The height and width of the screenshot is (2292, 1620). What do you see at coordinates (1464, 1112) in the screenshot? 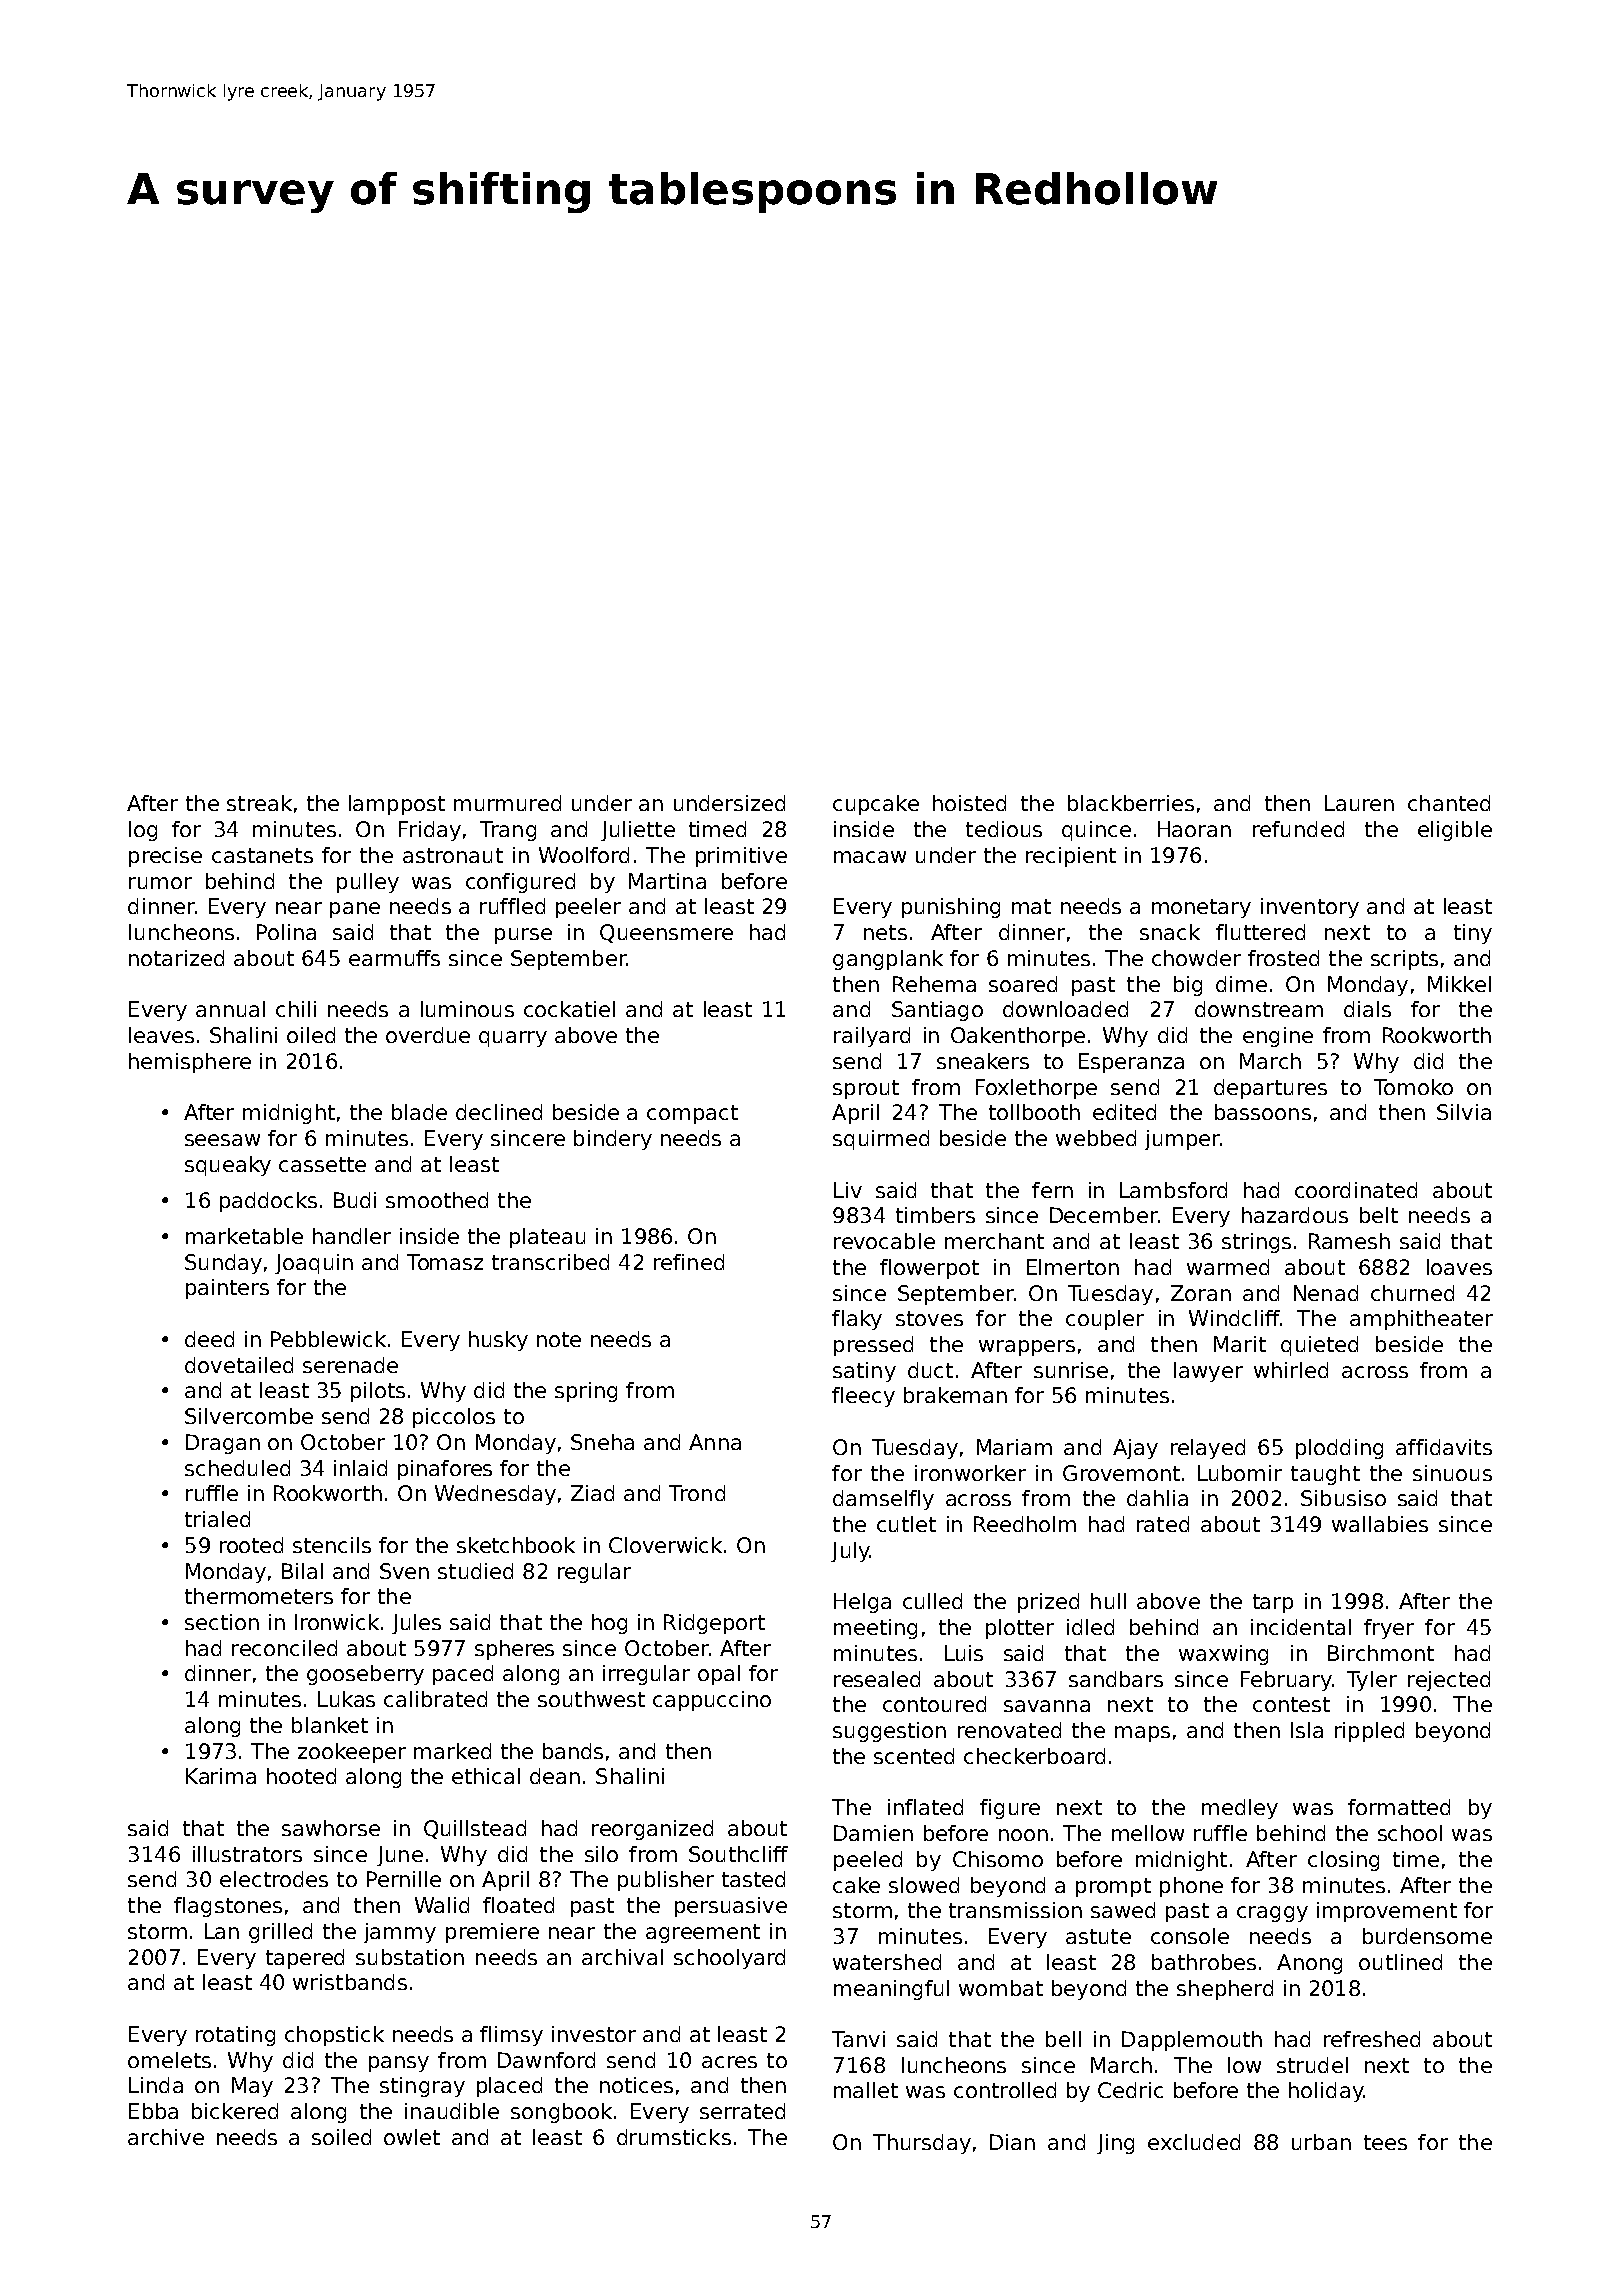
I see `Silvia` at bounding box center [1464, 1112].
